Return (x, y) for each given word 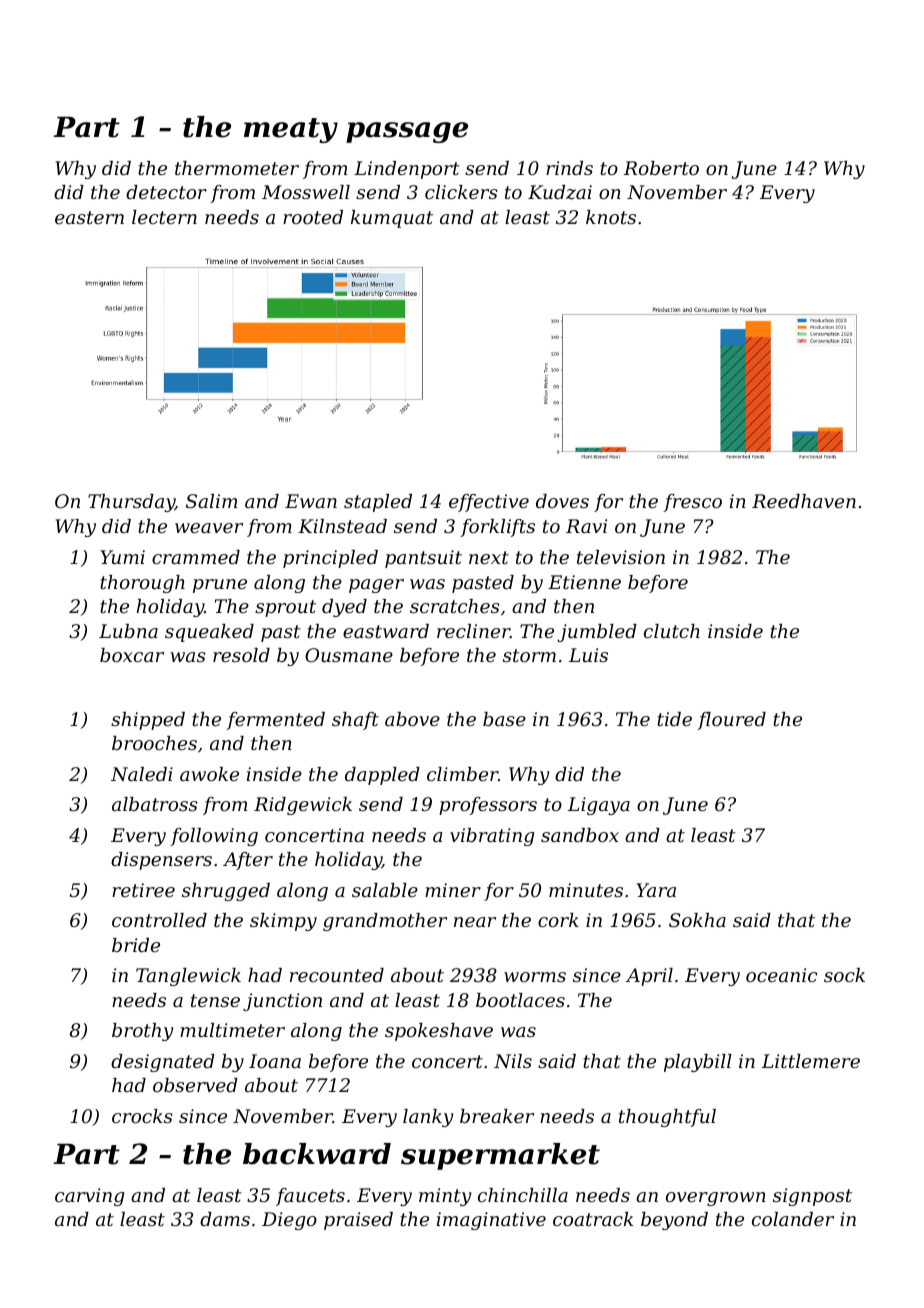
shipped (148, 721)
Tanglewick (188, 977)
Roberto (661, 168)
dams (225, 1219)
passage (407, 132)
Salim (212, 501)
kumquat (392, 219)
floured (731, 721)
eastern (89, 217)
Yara (656, 890)
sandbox (580, 835)
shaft (355, 721)
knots (611, 217)
